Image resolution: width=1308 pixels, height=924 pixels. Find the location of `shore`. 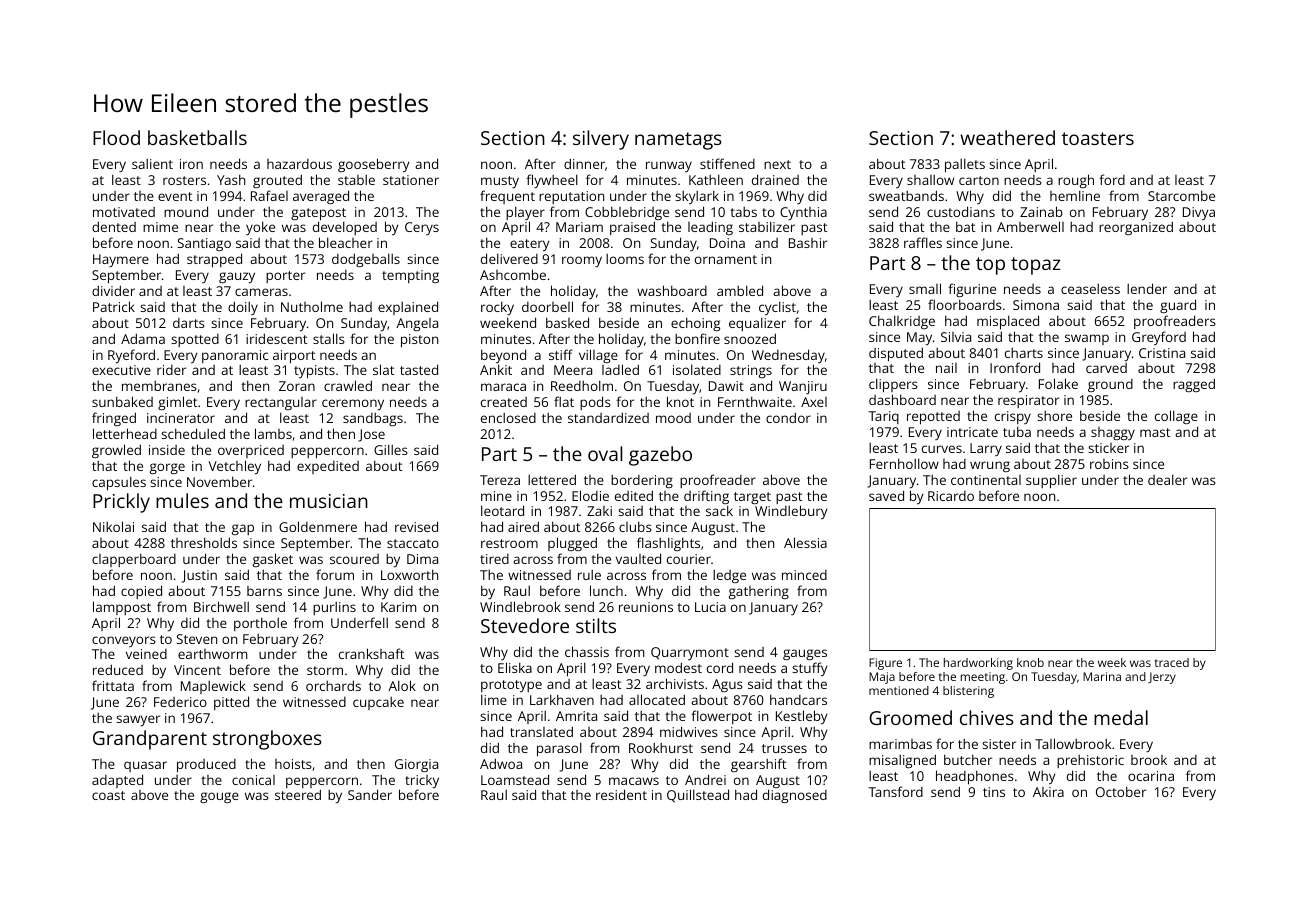

shore is located at coordinates (1054, 415).
